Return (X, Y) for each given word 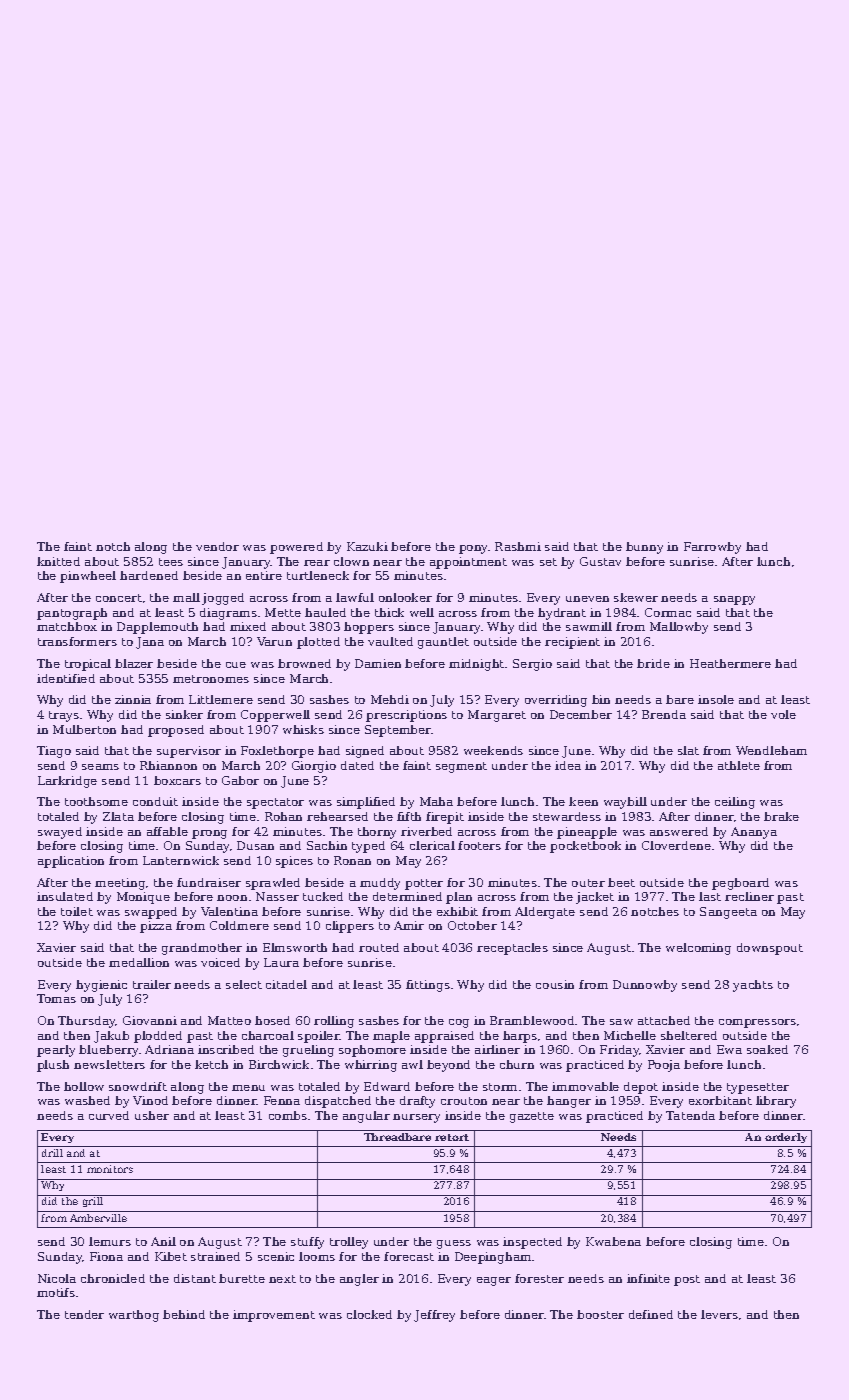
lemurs (110, 1241)
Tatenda (690, 1115)
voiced (220, 962)
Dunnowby (645, 986)
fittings (428, 986)
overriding (556, 701)
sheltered (689, 1035)
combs (288, 1115)
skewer (636, 597)
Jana (150, 643)
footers (479, 845)
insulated (65, 896)
